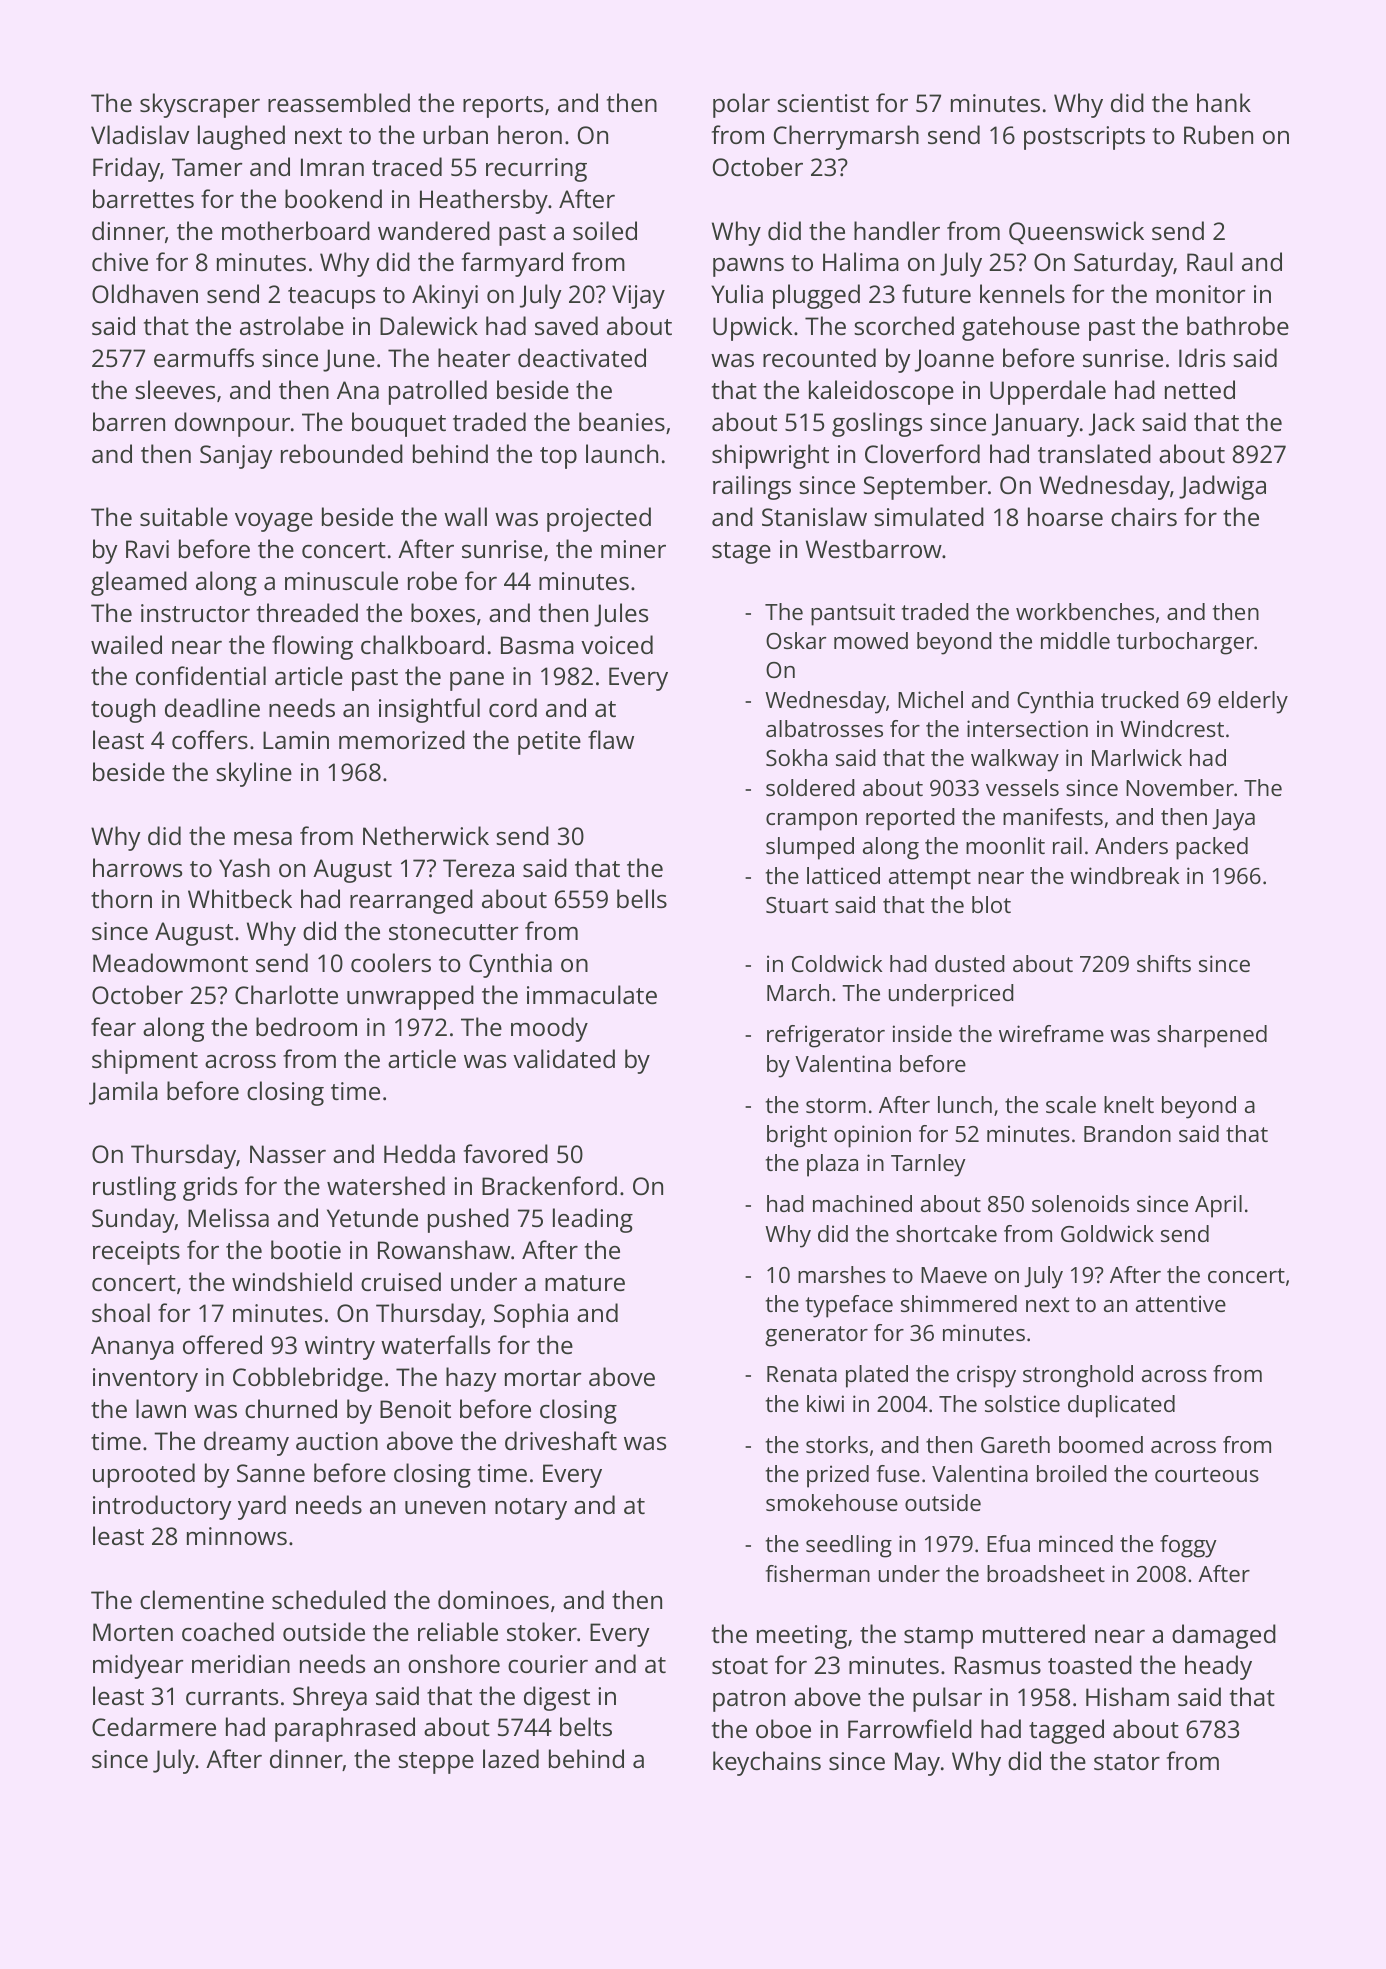  Describe the element at coordinates (1207, 1474) in the screenshot. I see `courteous` at that location.
